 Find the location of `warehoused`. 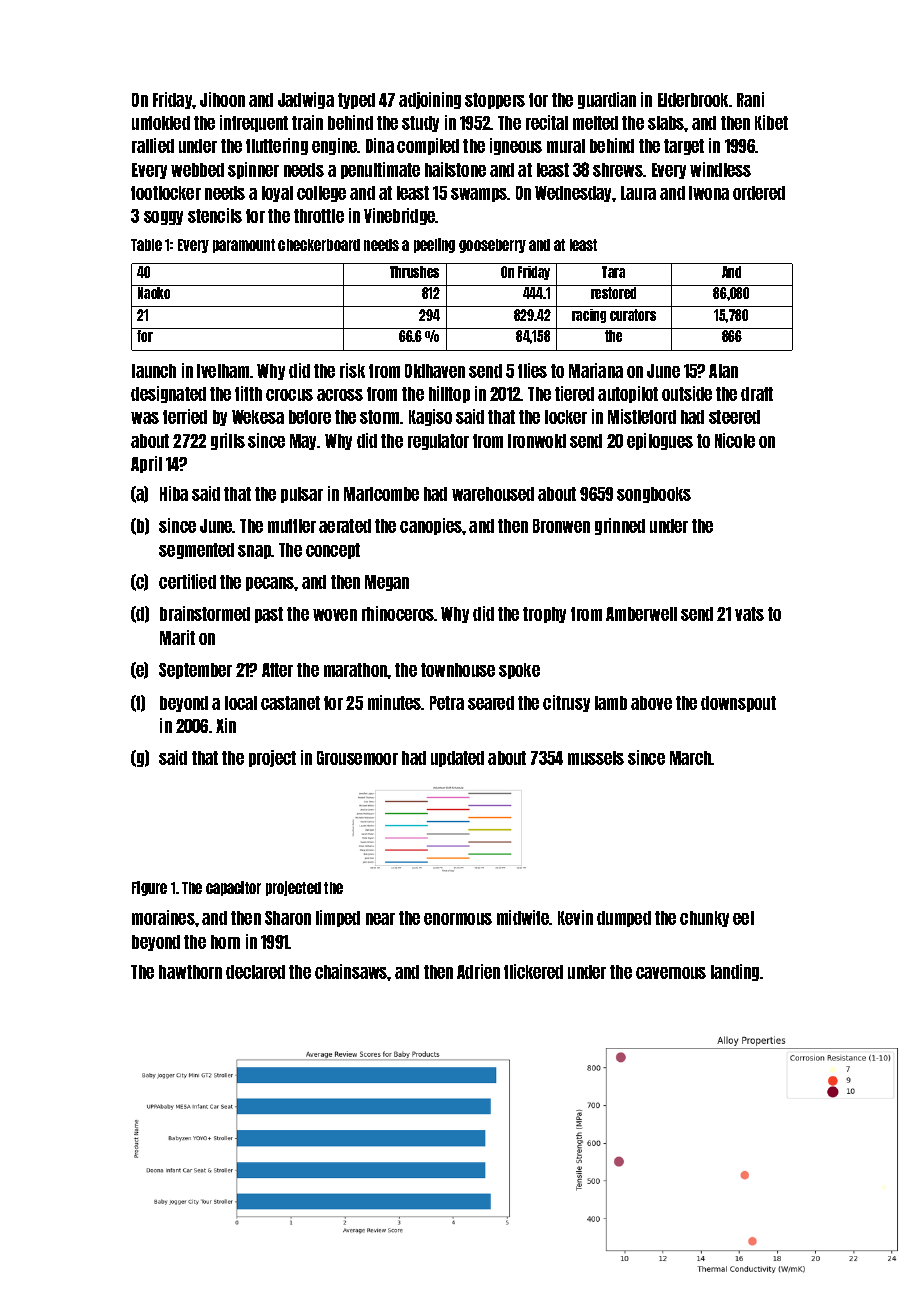

warehoused is located at coordinates (493, 494).
